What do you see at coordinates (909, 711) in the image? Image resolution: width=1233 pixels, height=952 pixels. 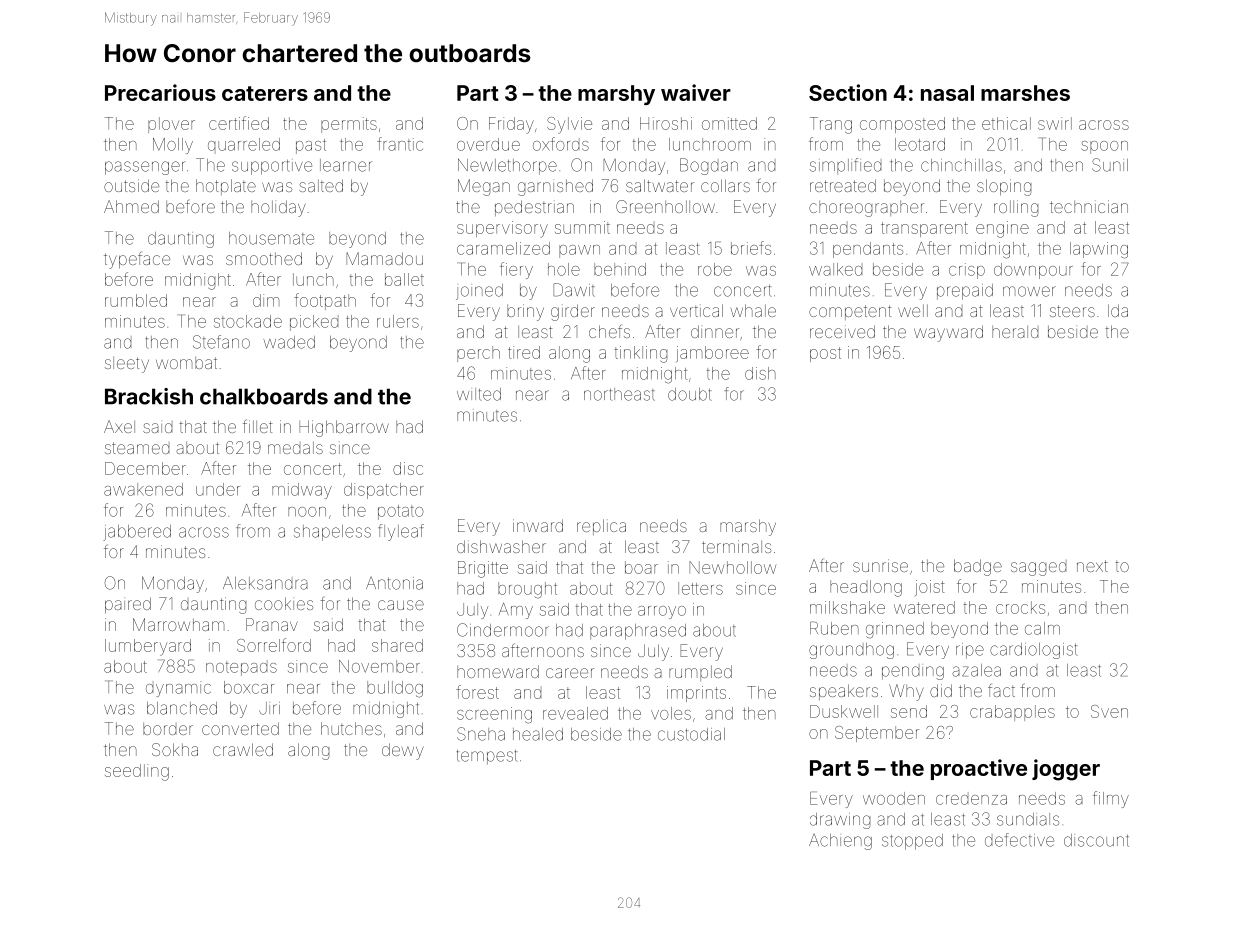 I see `send` at bounding box center [909, 711].
